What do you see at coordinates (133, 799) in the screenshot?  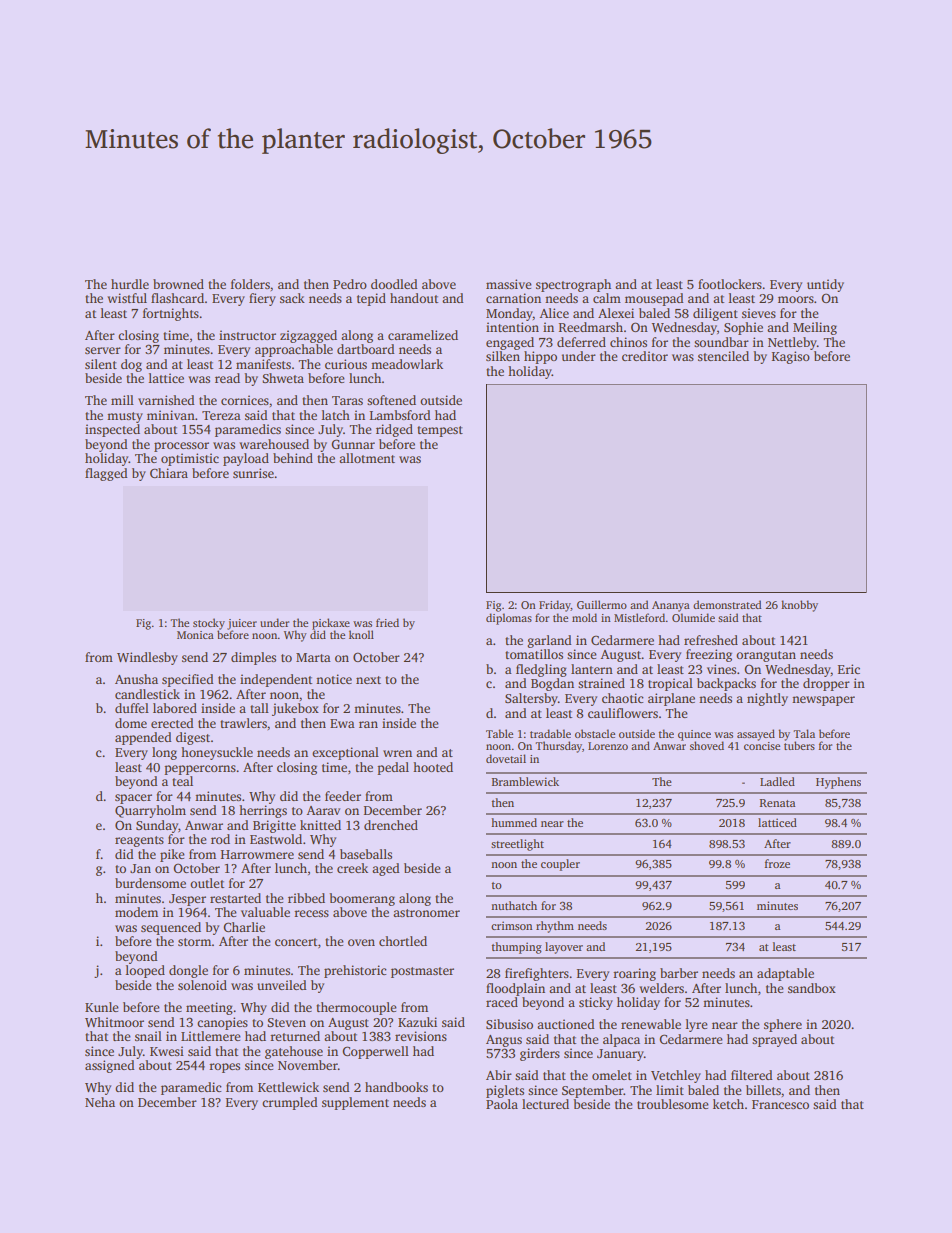 I see `spacer` at bounding box center [133, 799].
